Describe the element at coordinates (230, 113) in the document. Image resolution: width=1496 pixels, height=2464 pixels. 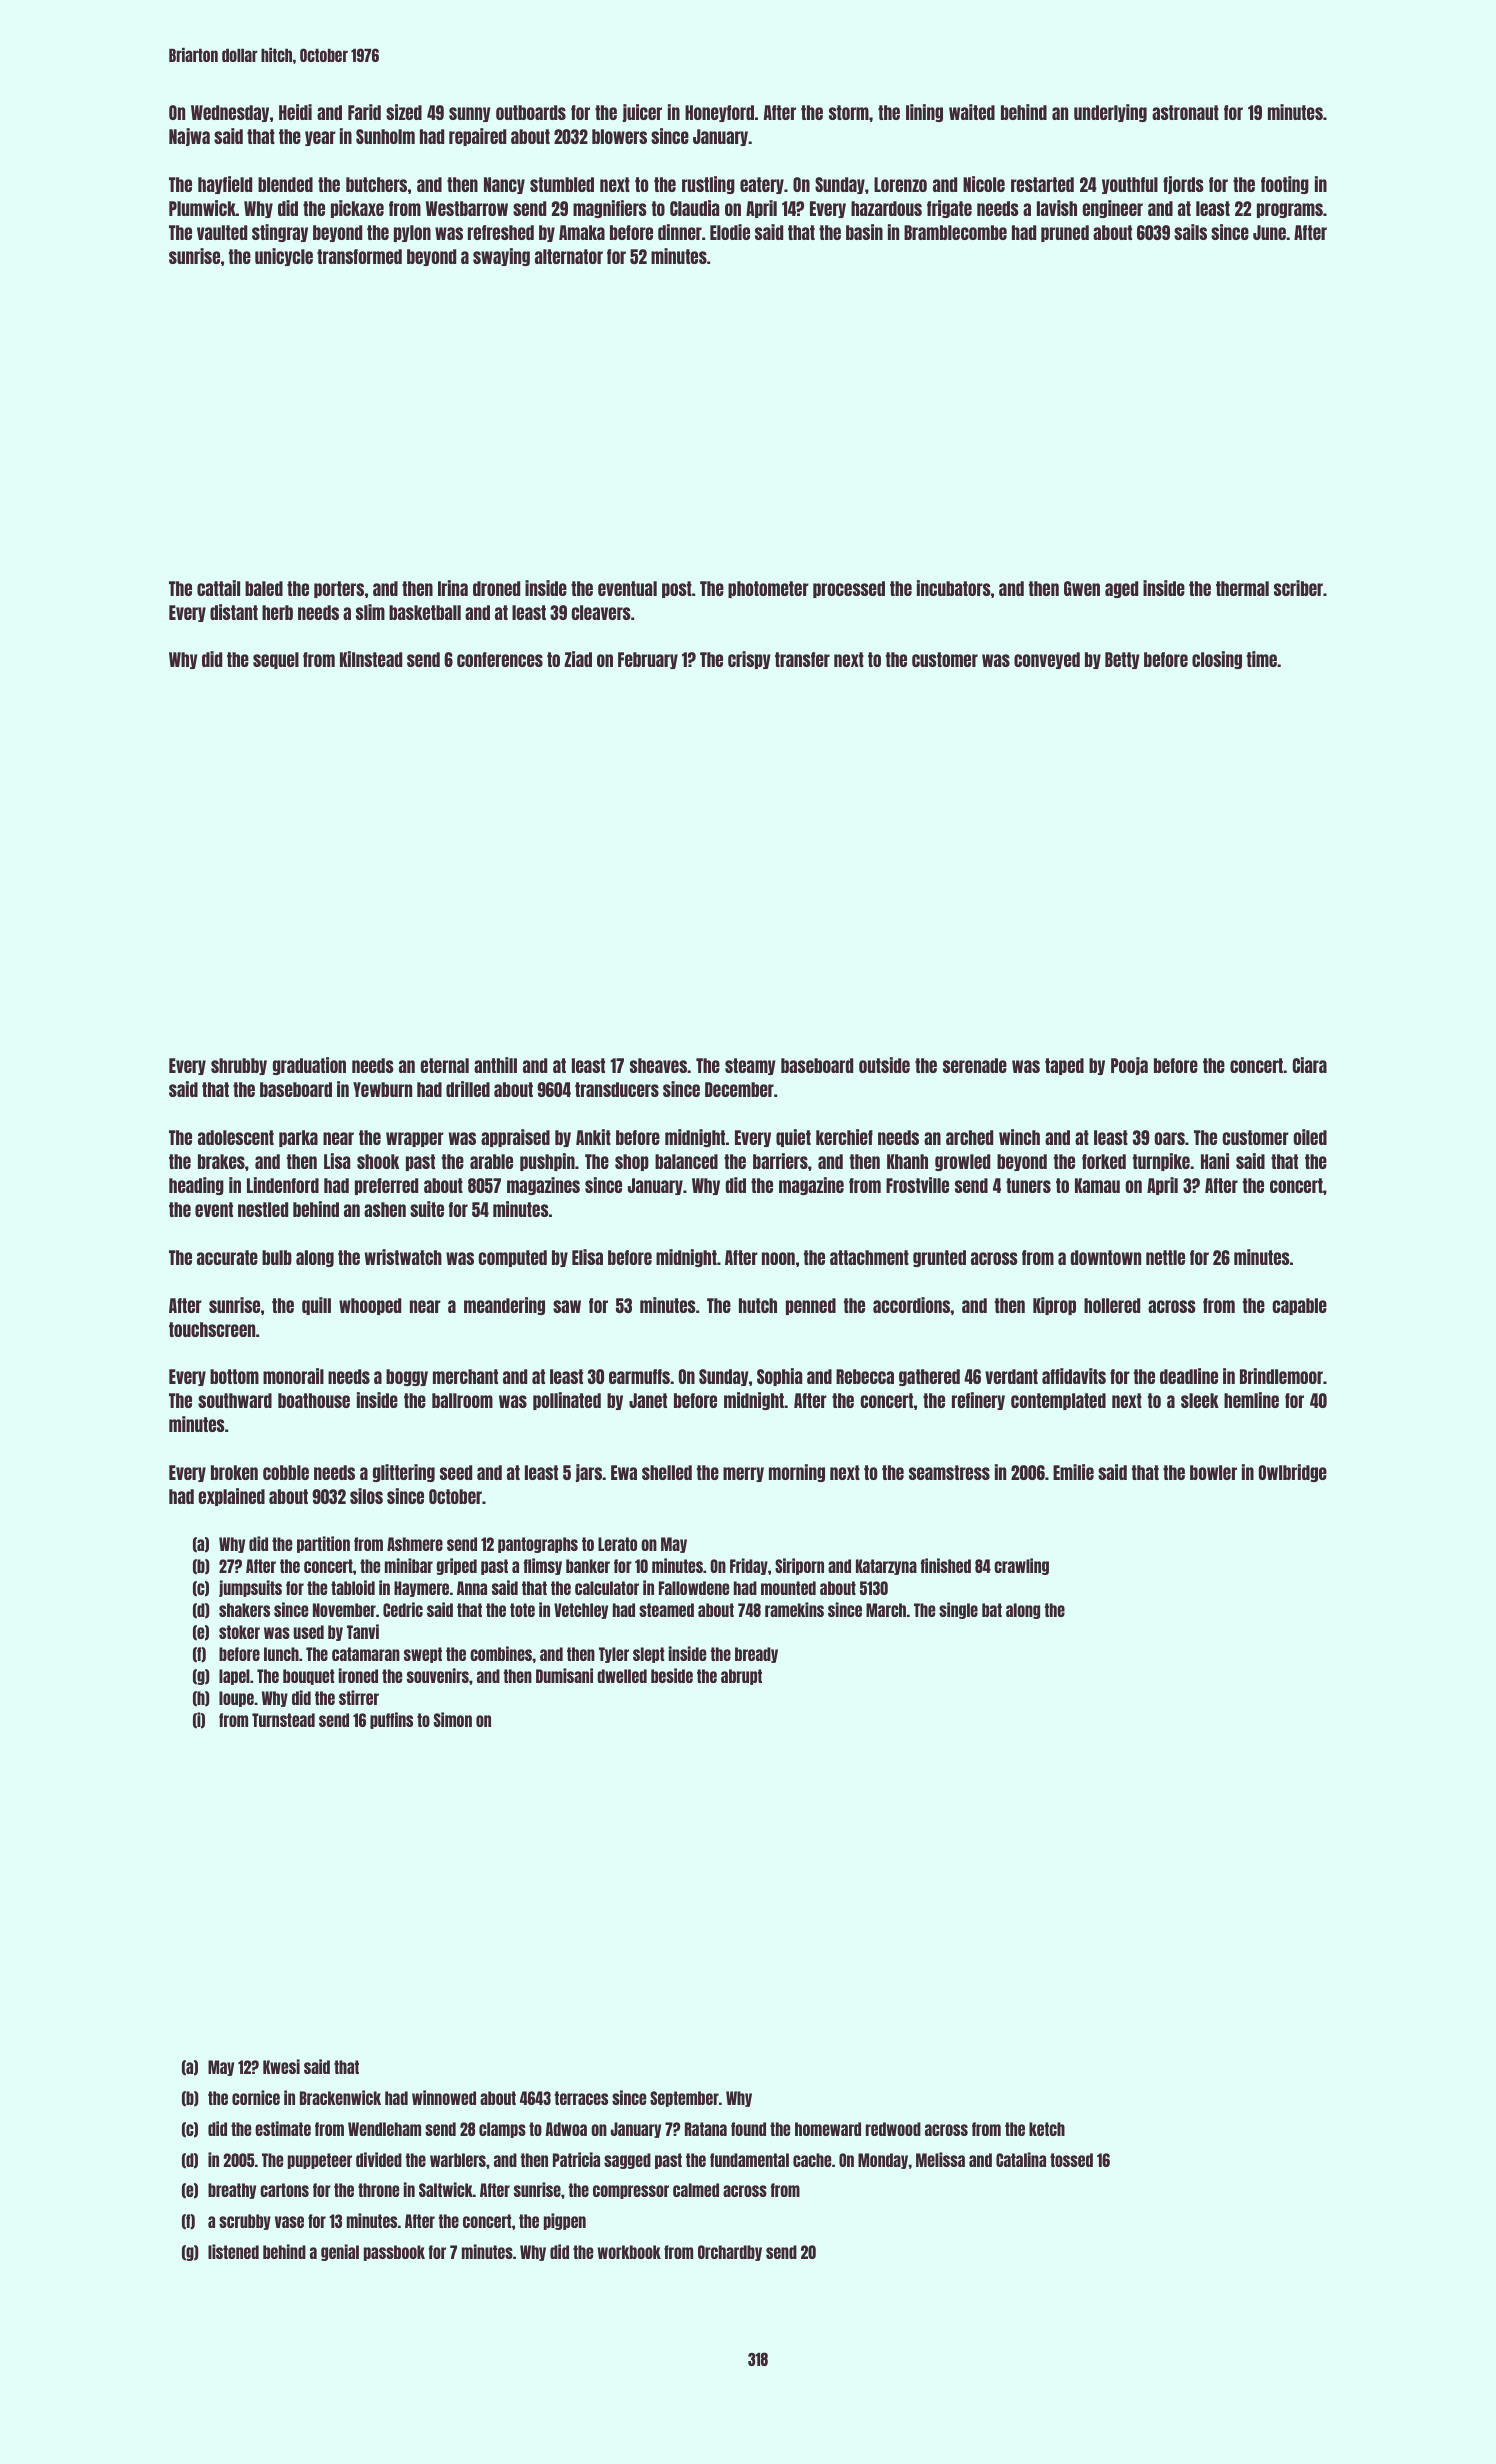
I see `Wednesday` at that location.
